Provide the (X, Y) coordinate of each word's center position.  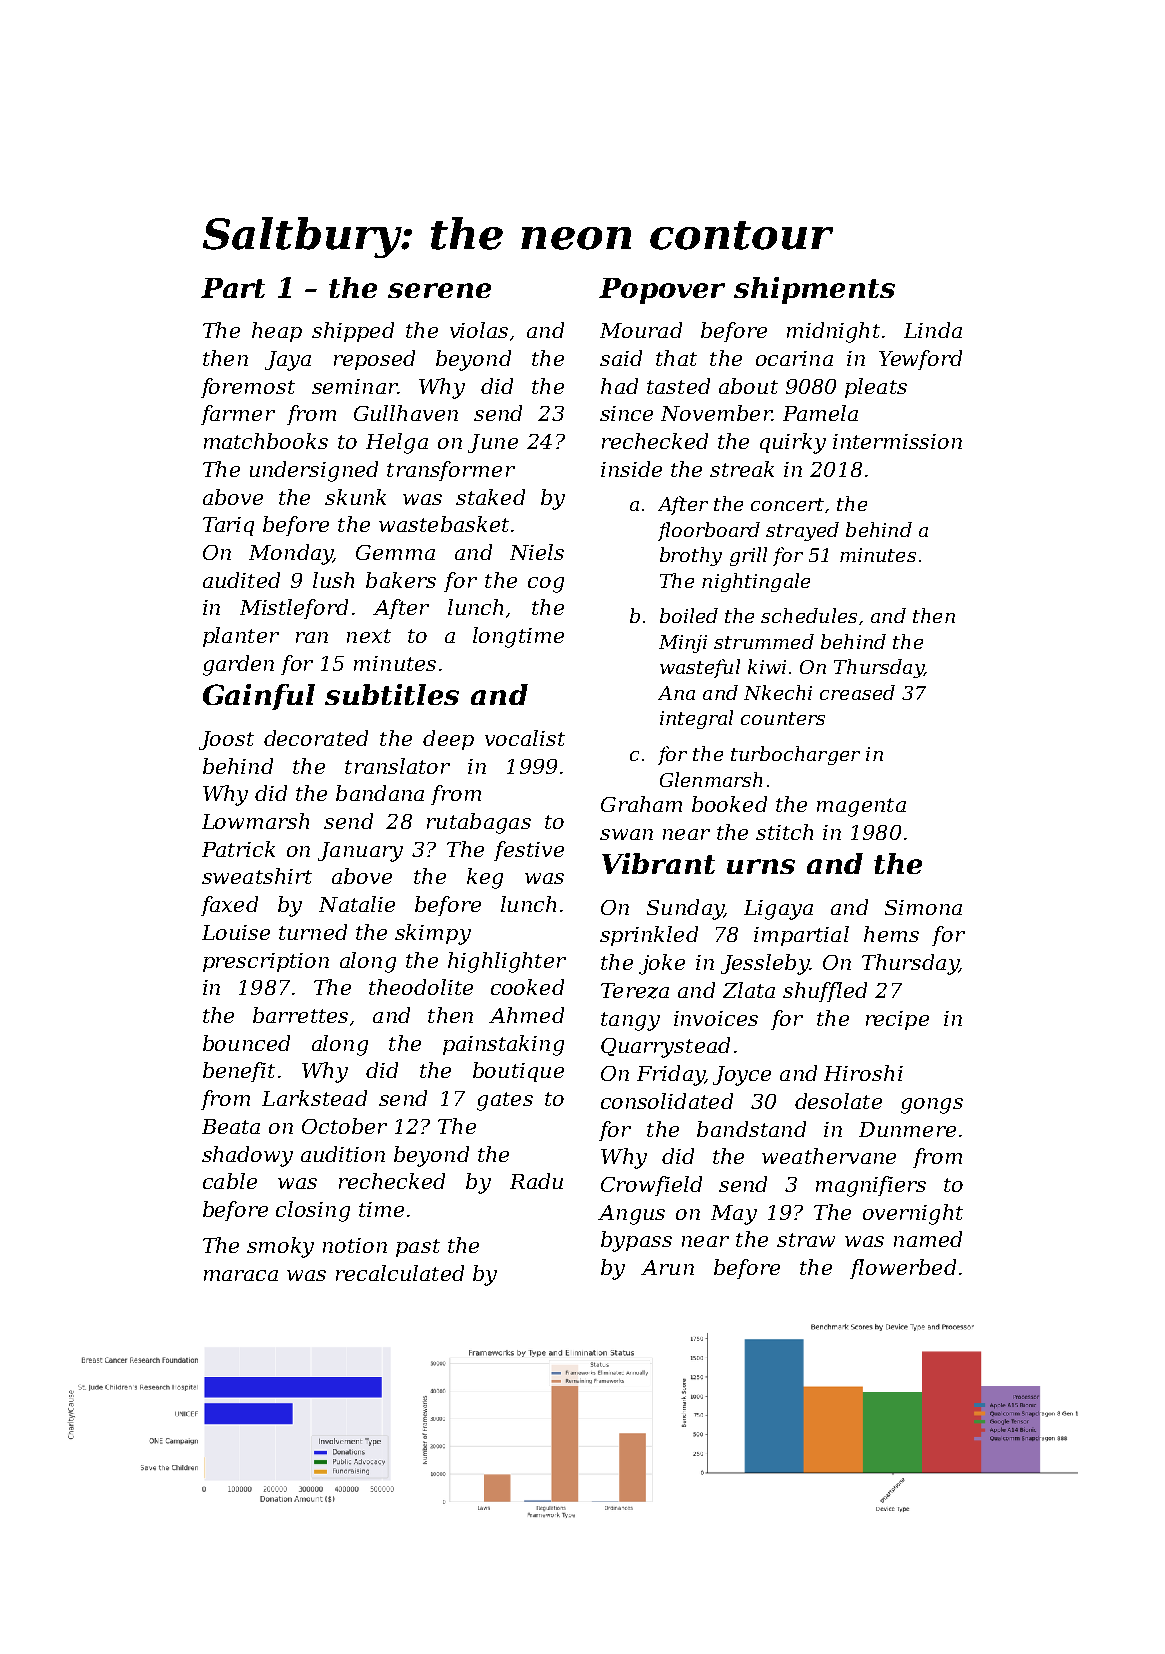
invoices (716, 1018)
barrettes (300, 1015)
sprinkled (649, 936)
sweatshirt (257, 876)
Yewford (920, 360)
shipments (814, 290)
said (621, 358)
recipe (897, 1020)
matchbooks (266, 441)
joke (662, 964)
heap (277, 332)
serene (439, 290)
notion (355, 1245)
